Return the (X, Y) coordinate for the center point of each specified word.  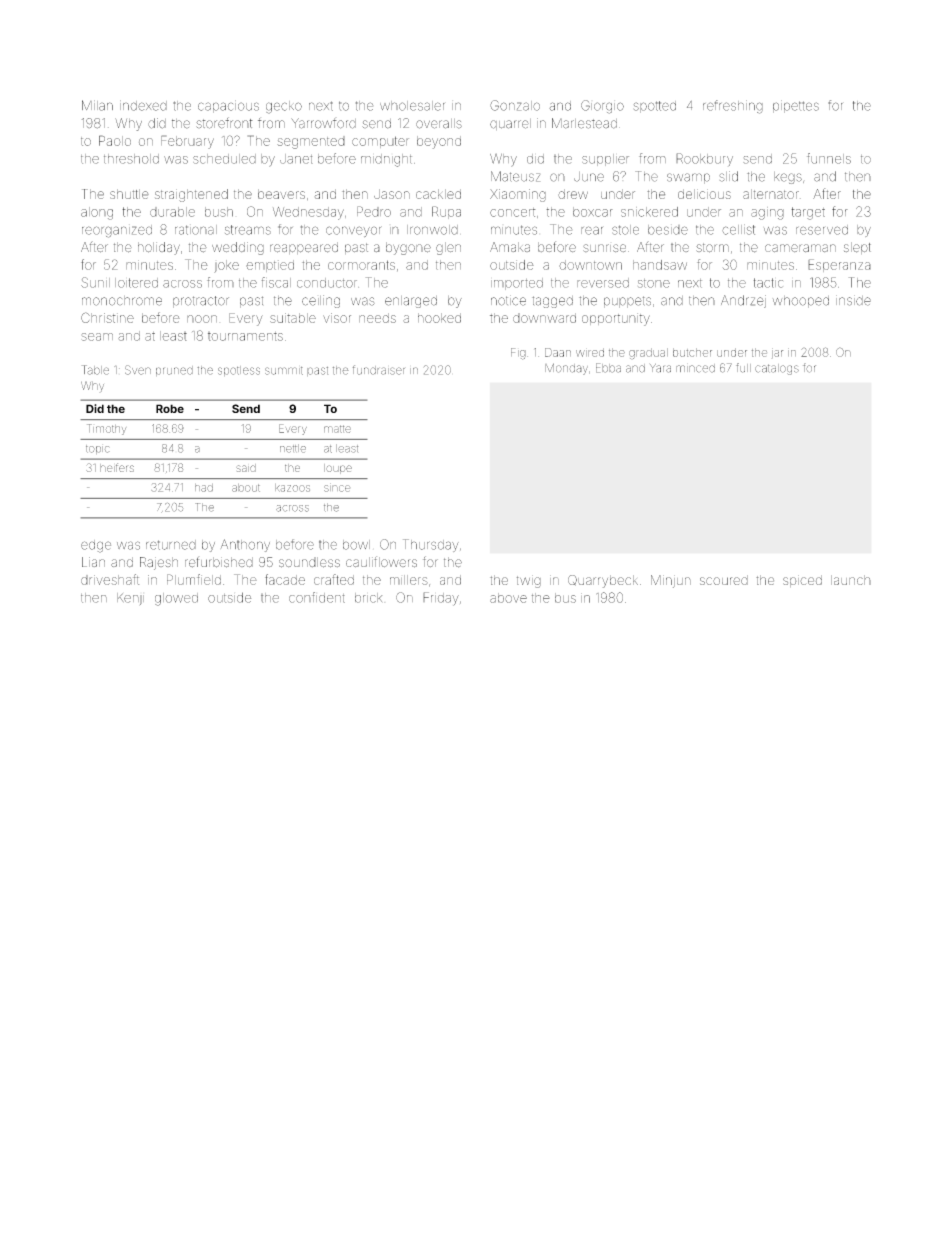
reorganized (117, 231)
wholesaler (412, 106)
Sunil (95, 282)
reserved (822, 230)
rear (592, 230)
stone (654, 283)
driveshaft (110, 579)
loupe (338, 469)
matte (337, 429)
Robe (170, 408)
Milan (97, 105)
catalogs (777, 369)
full (743, 368)
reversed (603, 283)
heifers (117, 467)
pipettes (796, 106)
